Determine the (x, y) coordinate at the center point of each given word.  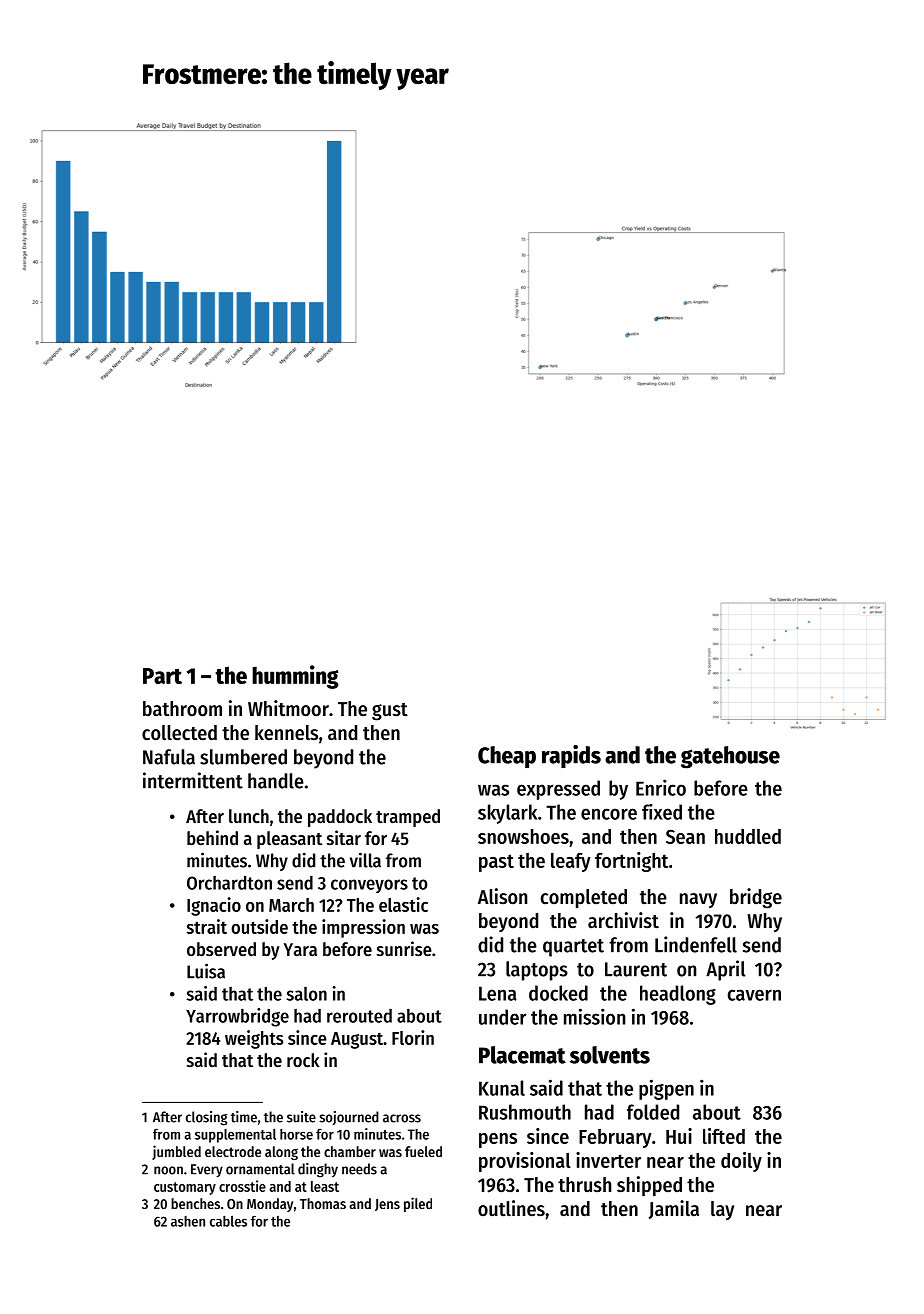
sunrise (404, 949)
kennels (286, 733)
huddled (748, 836)
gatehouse (730, 757)
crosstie (242, 1186)
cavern (754, 995)
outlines (511, 1208)
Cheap (507, 757)
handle (276, 781)
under (503, 1017)
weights (254, 1039)
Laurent (636, 969)
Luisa (206, 971)
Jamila (674, 1209)
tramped (408, 818)
